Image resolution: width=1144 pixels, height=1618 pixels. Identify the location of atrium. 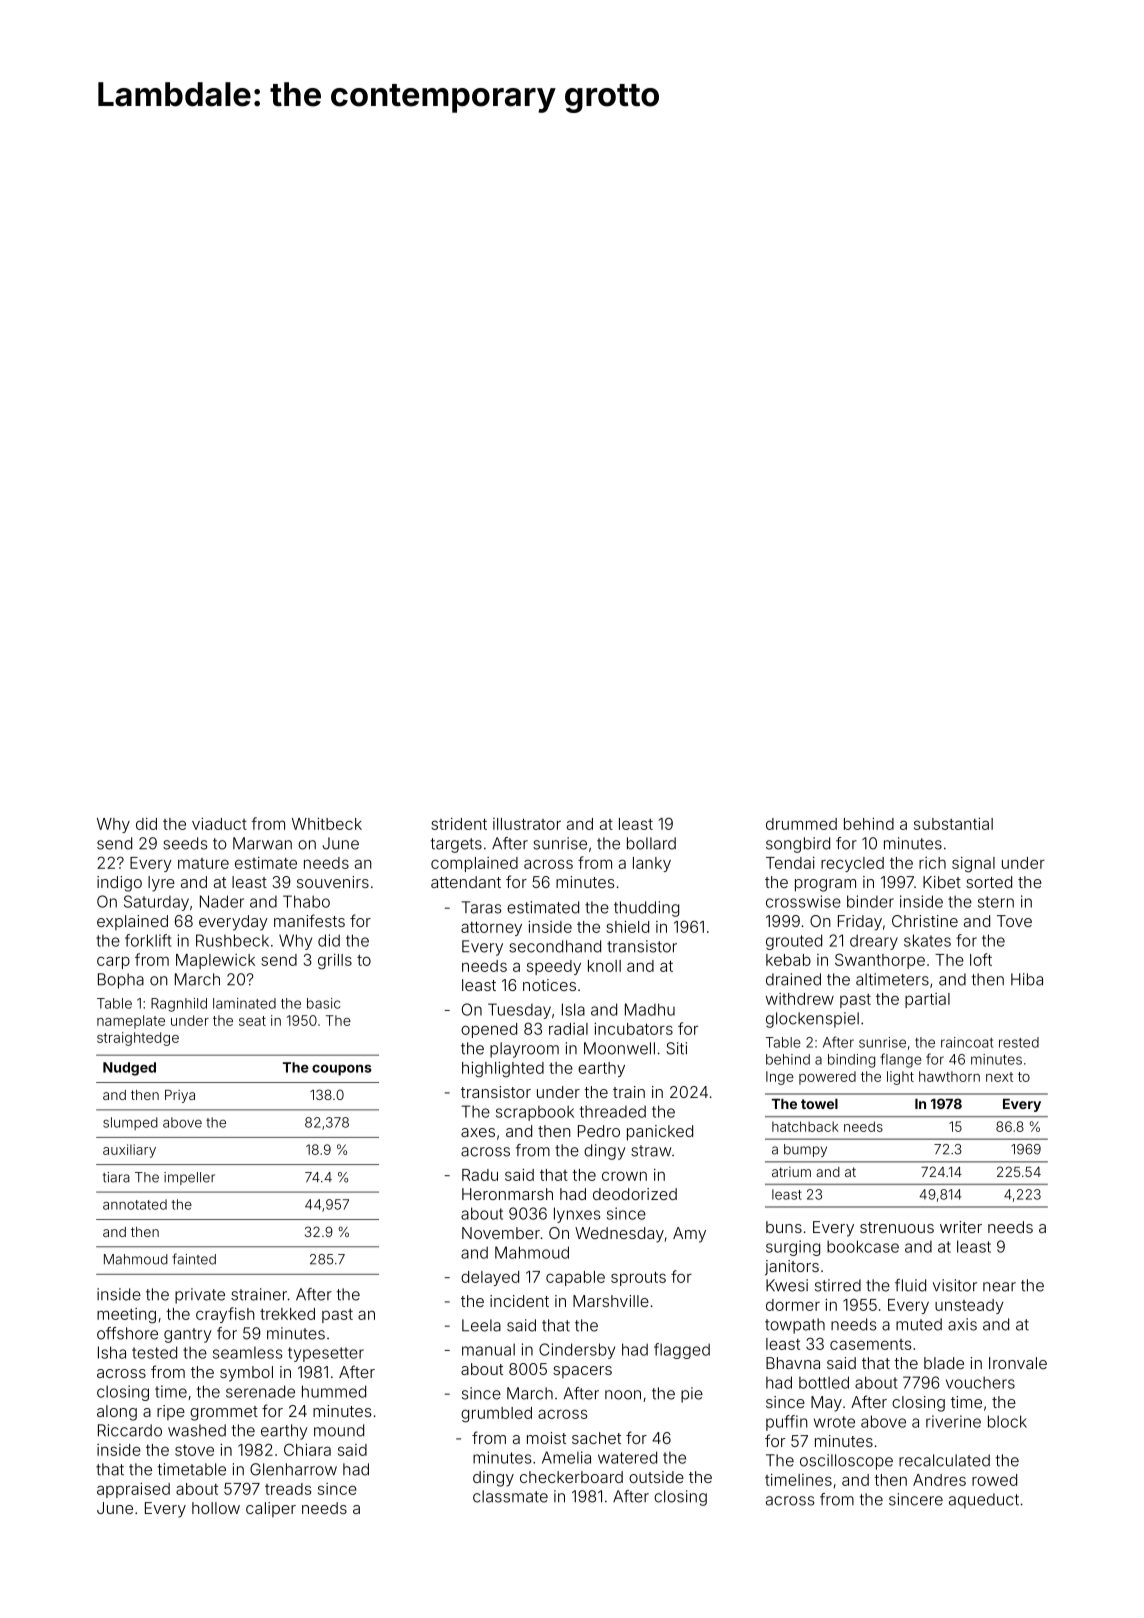
(791, 1172).
